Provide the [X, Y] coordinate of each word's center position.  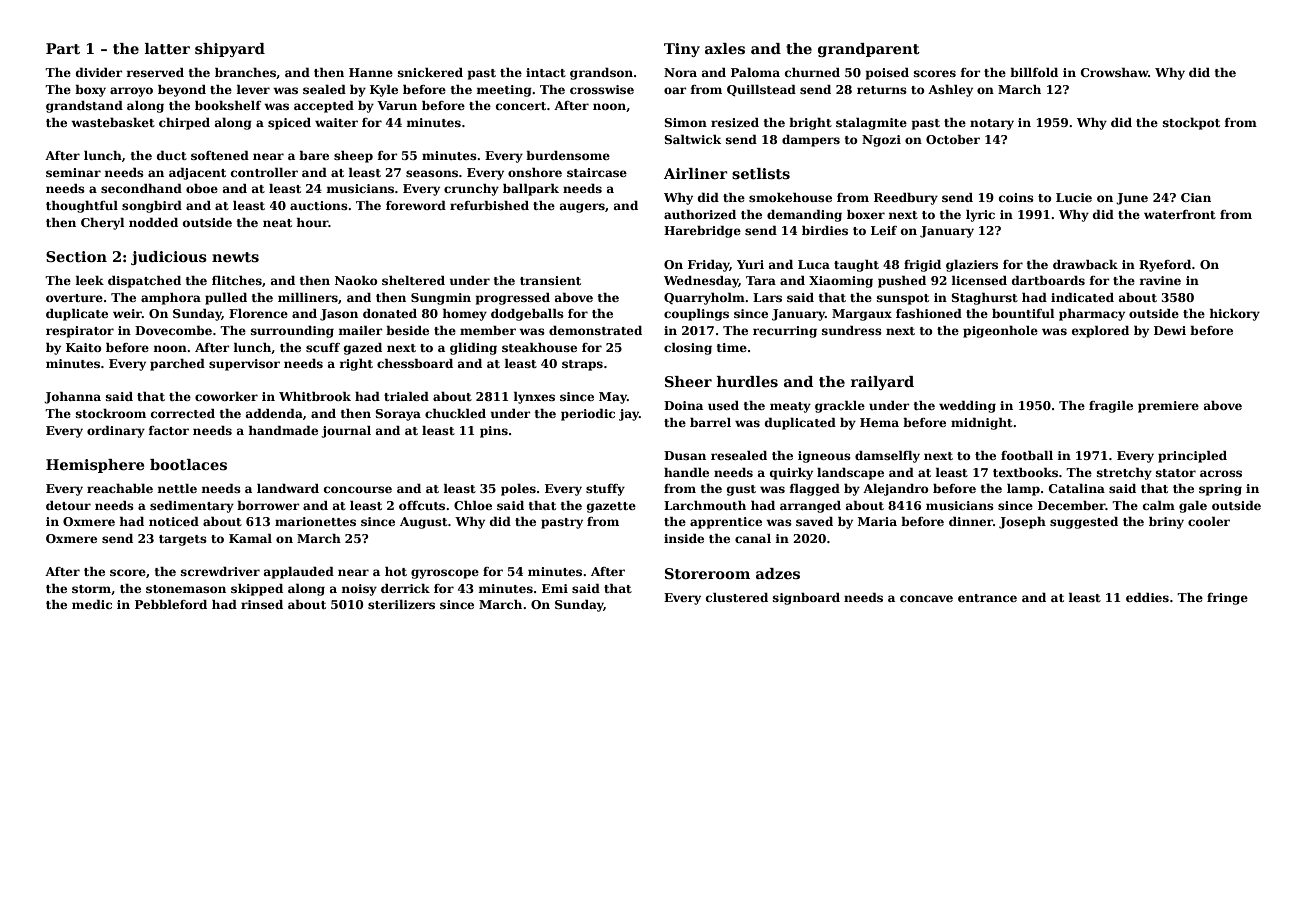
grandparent [869, 50]
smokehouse [790, 197]
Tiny [682, 50]
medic [92, 604]
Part [63, 48]
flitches [237, 280]
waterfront [1180, 214]
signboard [806, 599]
